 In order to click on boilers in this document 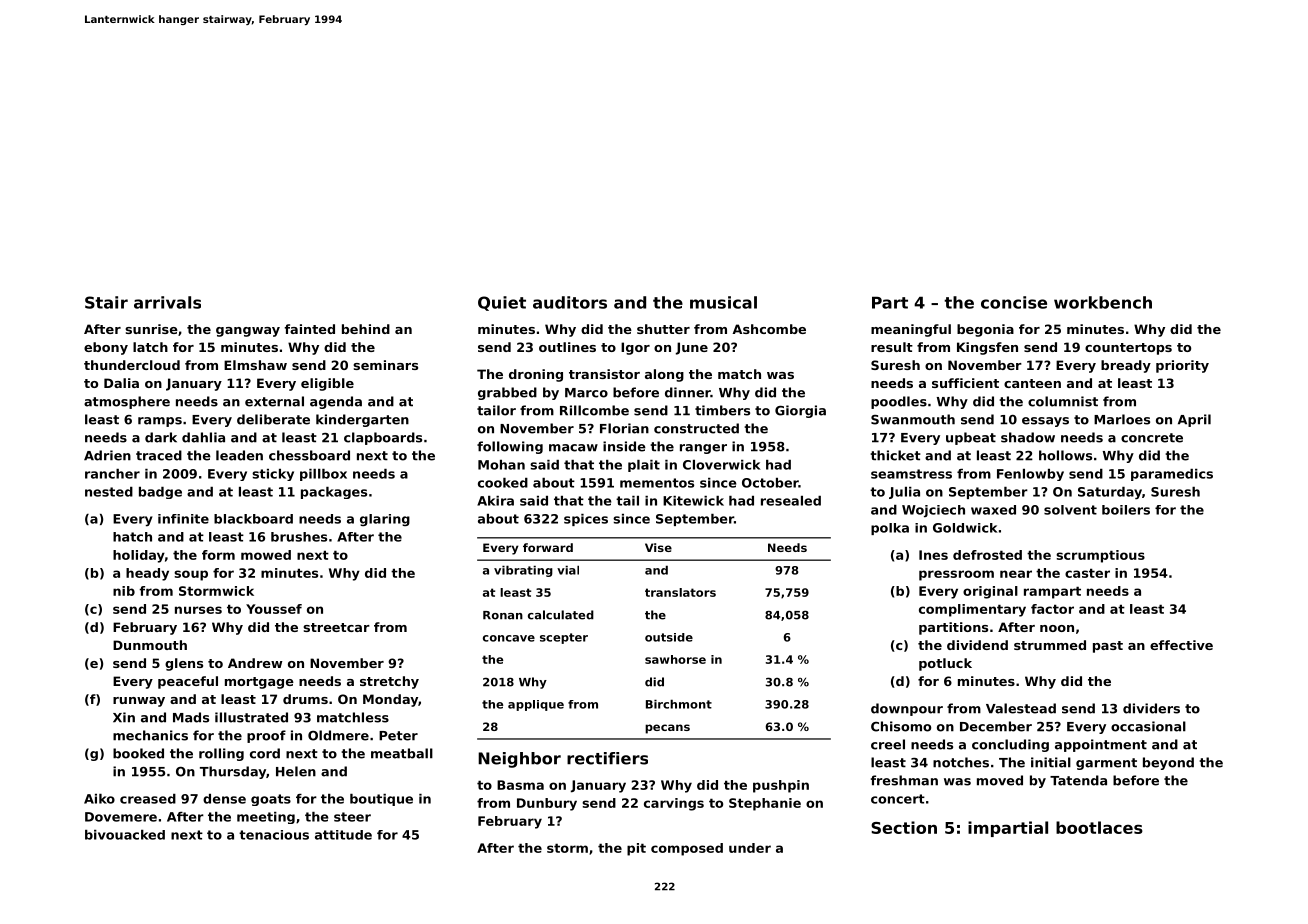, I will do `click(1126, 510)`.
